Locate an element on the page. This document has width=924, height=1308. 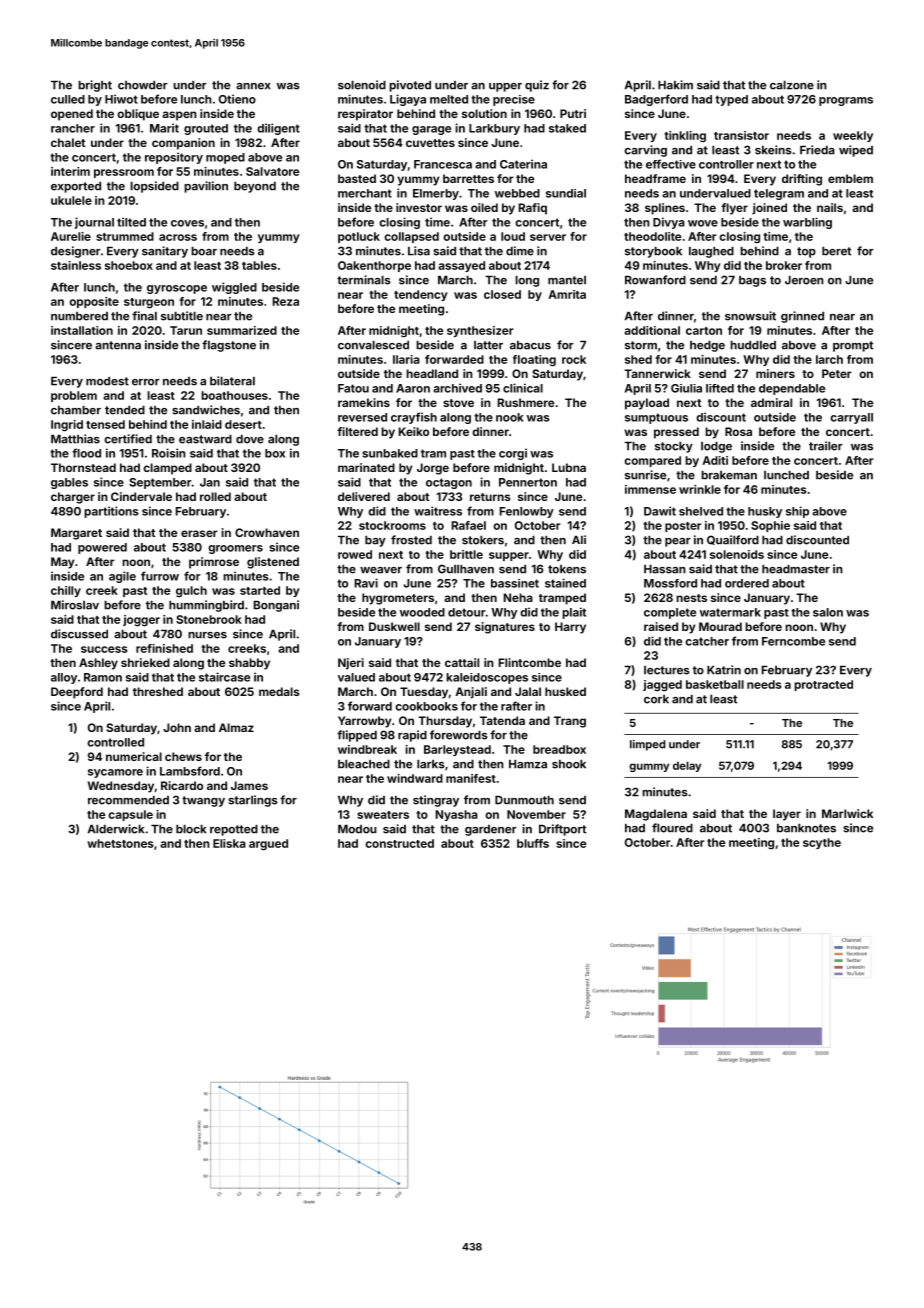
loud is located at coordinates (513, 236).
